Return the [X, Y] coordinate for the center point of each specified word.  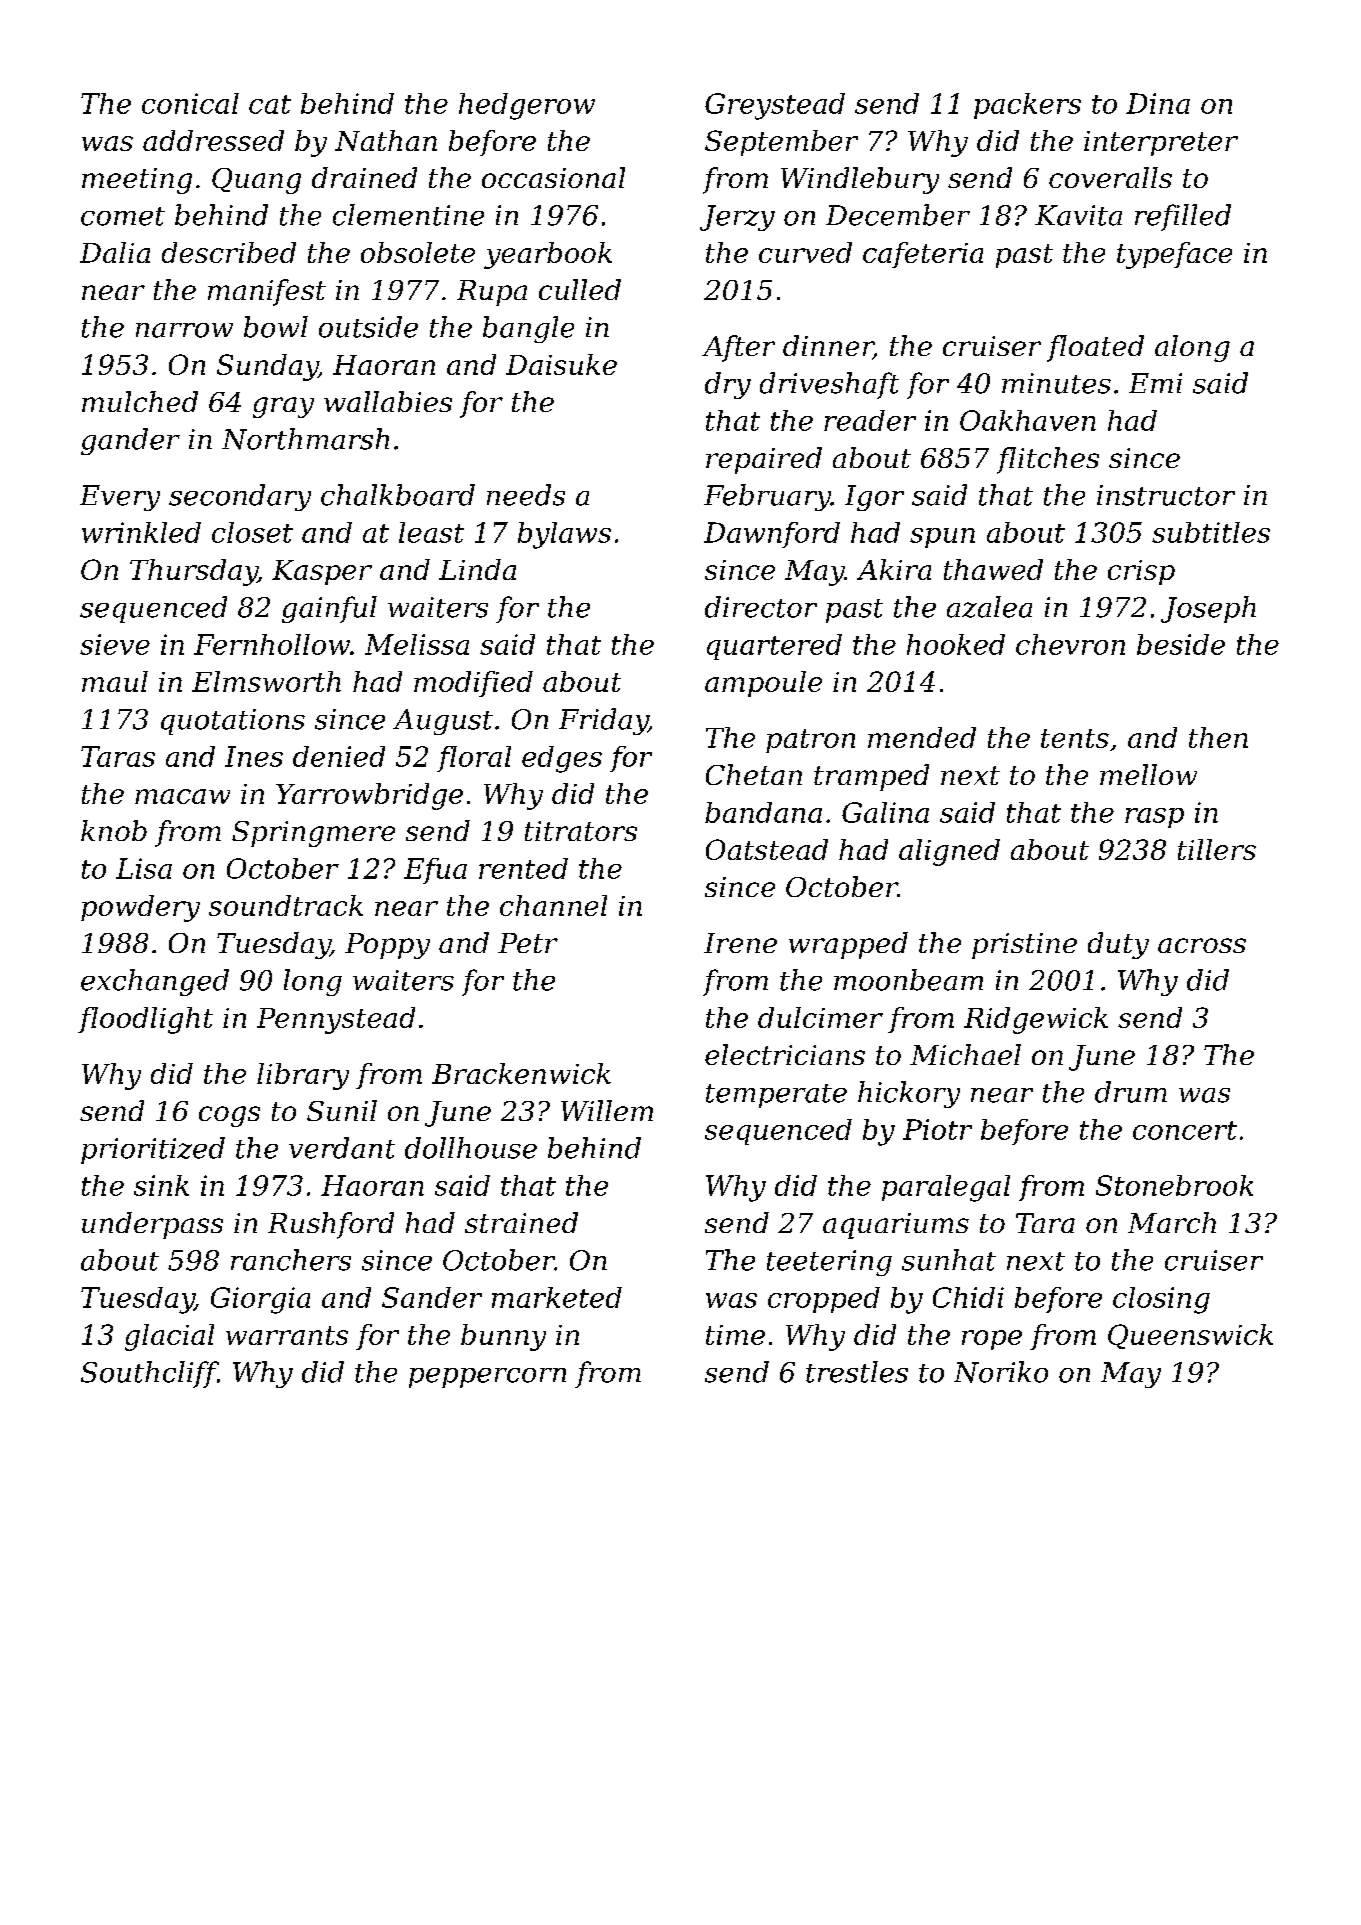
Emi [1155, 383]
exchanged [155, 982]
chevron [1070, 644]
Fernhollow [272, 644]
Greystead [775, 106]
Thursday [194, 572]
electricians [785, 1054]
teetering [829, 1263]
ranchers [291, 1260]
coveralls [1110, 177]
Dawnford [772, 535]
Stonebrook [1174, 1185]
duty [1118, 945]
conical [190, 103]
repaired [764, 460]
